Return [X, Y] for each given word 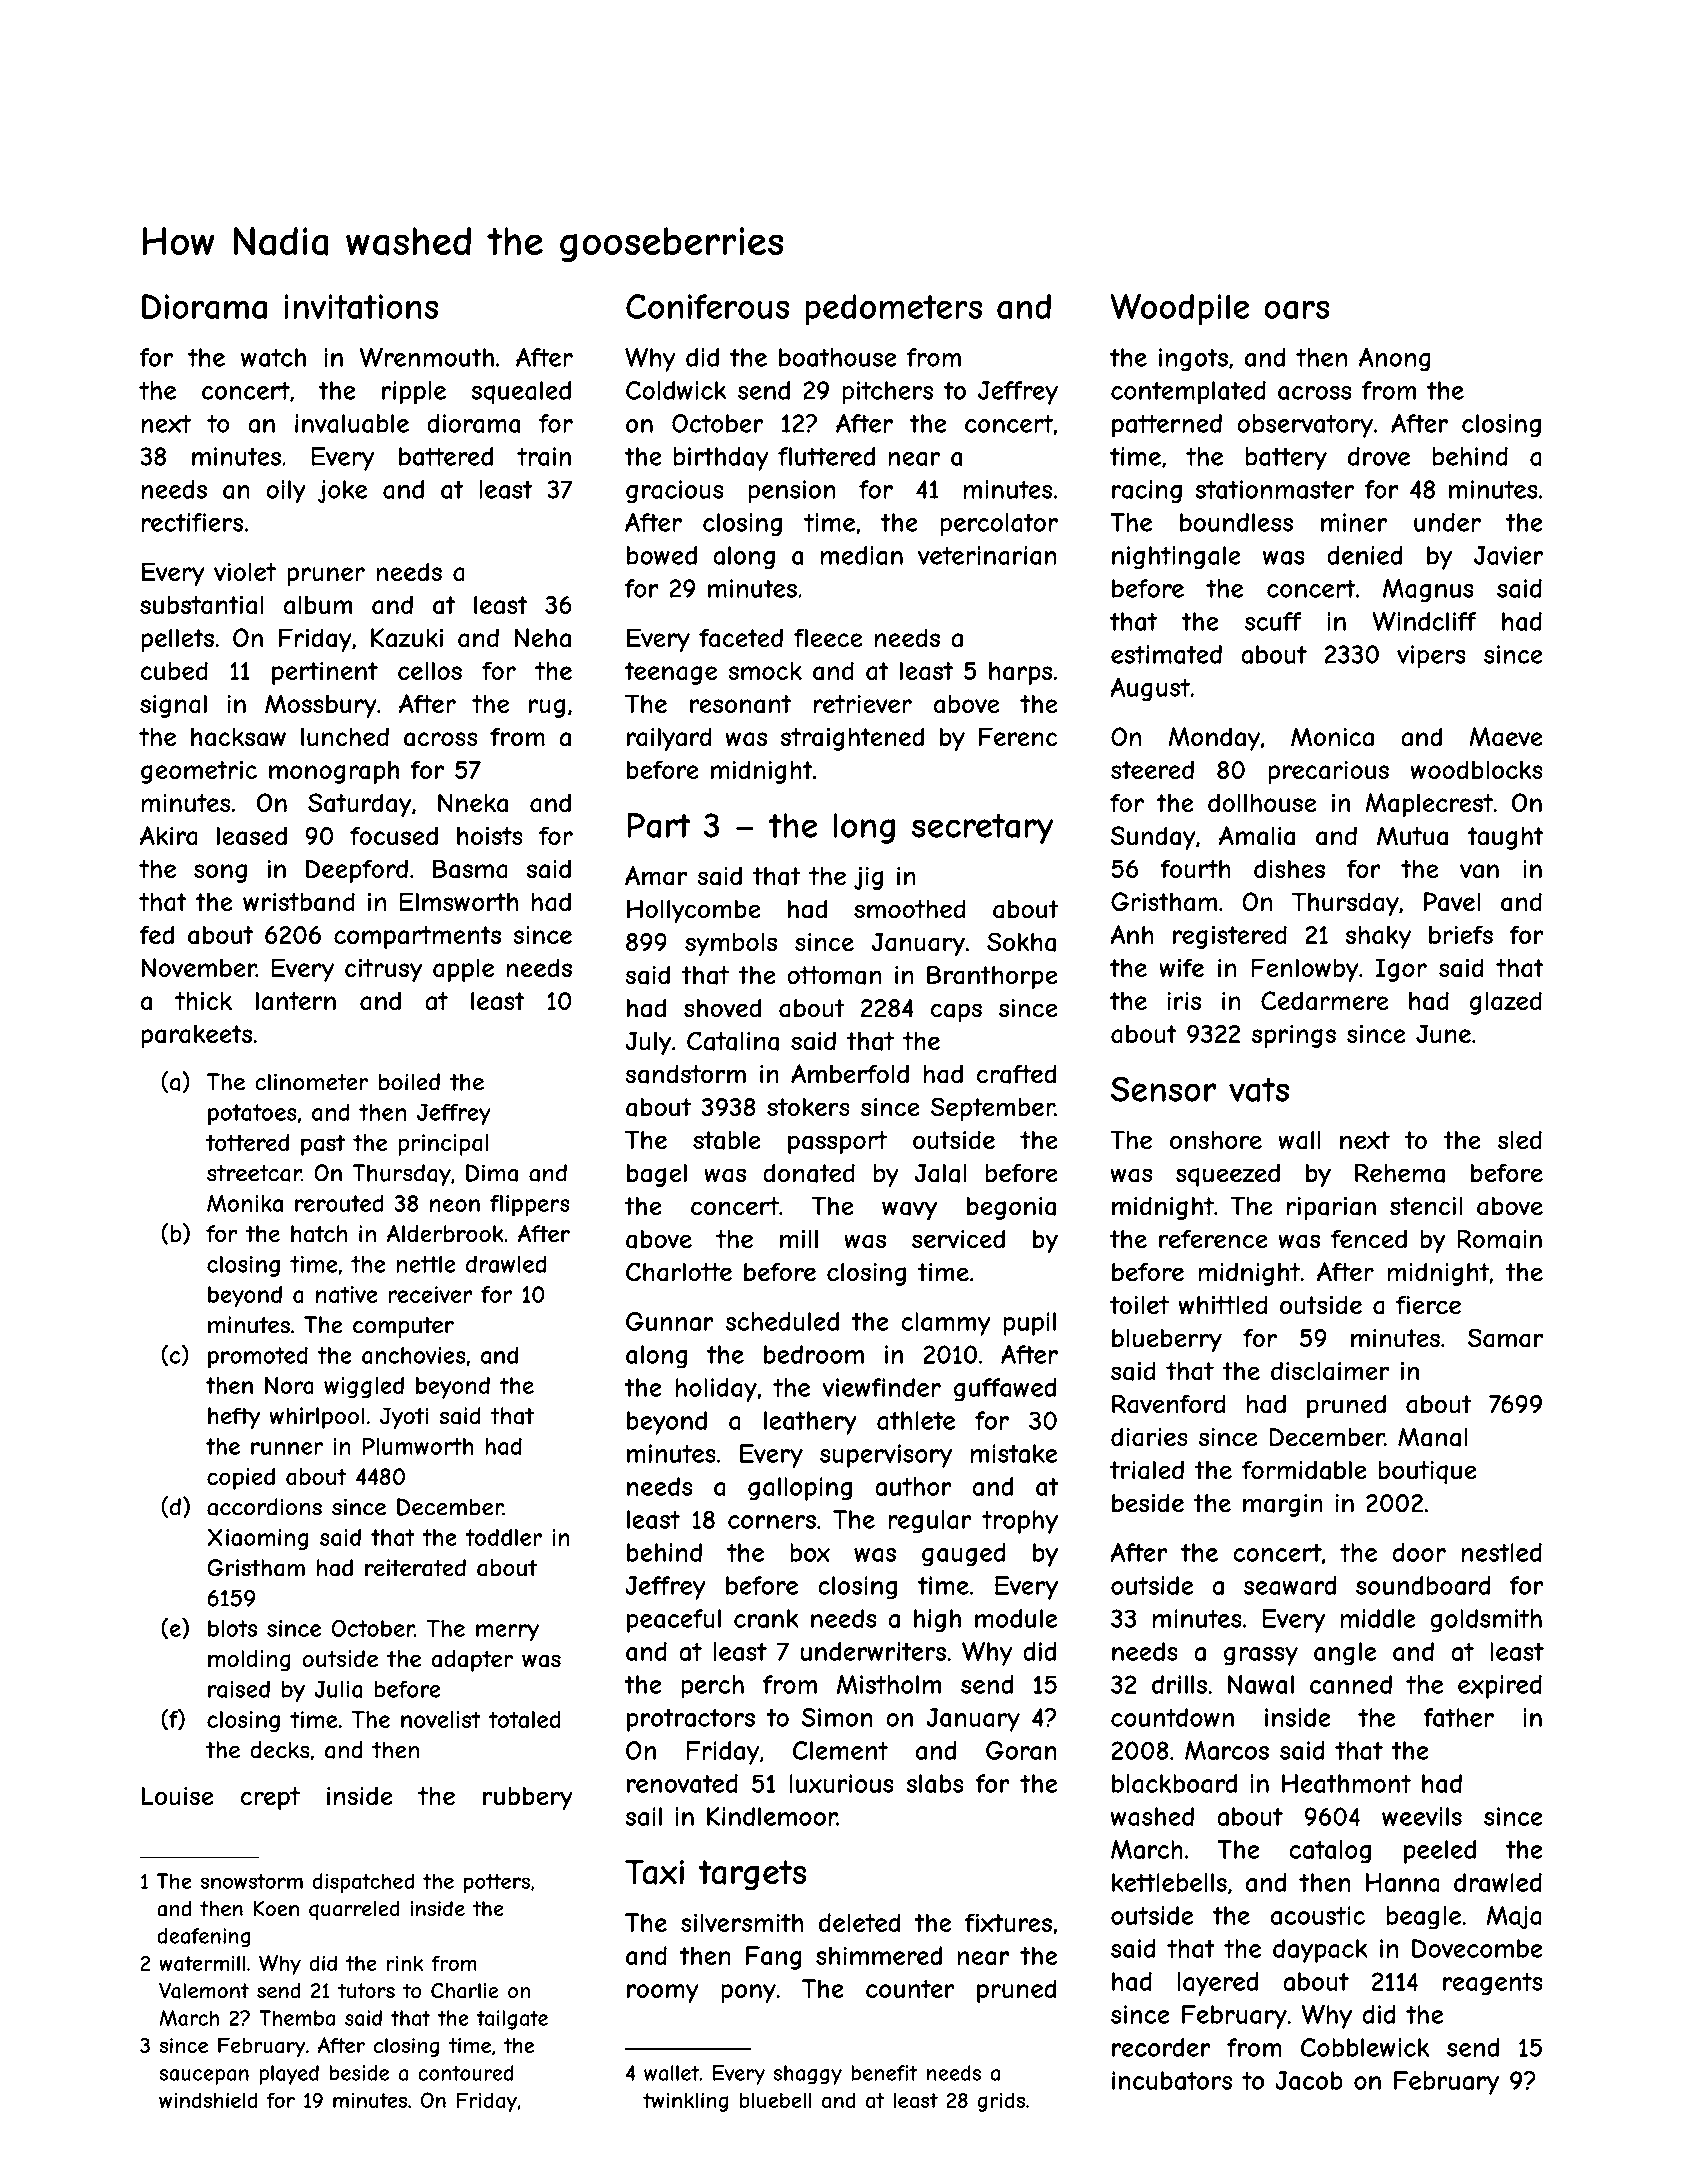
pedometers [893, 310]
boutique [1427, 1472]
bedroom [814, 1354]
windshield [208, 2100]
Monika [245, 1203]
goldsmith [1486, 1621]
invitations [361, 306]
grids [1001, 2102]
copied [241, 1479]
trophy [1020, 1522]
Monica [1332, 737]
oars [1297, 309]
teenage [670, 673]
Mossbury [321, 706]
